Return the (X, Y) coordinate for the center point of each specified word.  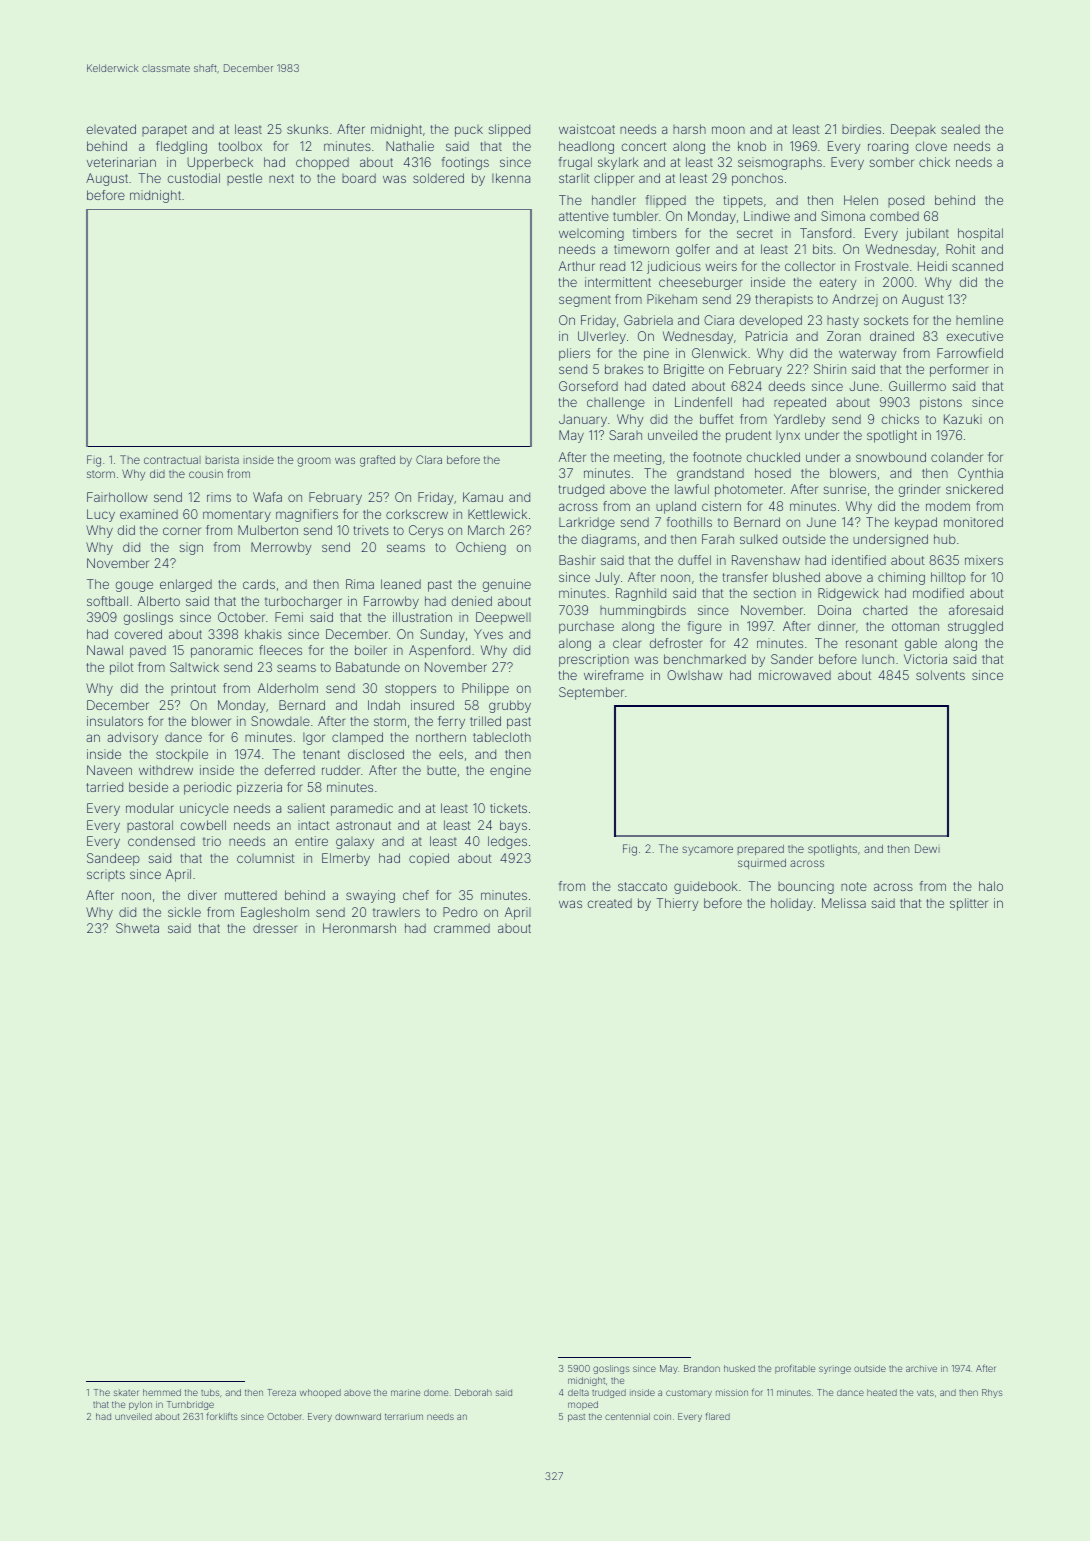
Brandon (702, 1368)
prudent (749, 436)
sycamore (707, 851)
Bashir (577, 560)
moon (728, 130)
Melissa (844, 903)
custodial (194, 178)
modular (150, 808)
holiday (792, 904)
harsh (689, 129)
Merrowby (281, 548)
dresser (275, 928)
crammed (462, 928)
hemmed (162, 1392)
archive (921, 1368)
